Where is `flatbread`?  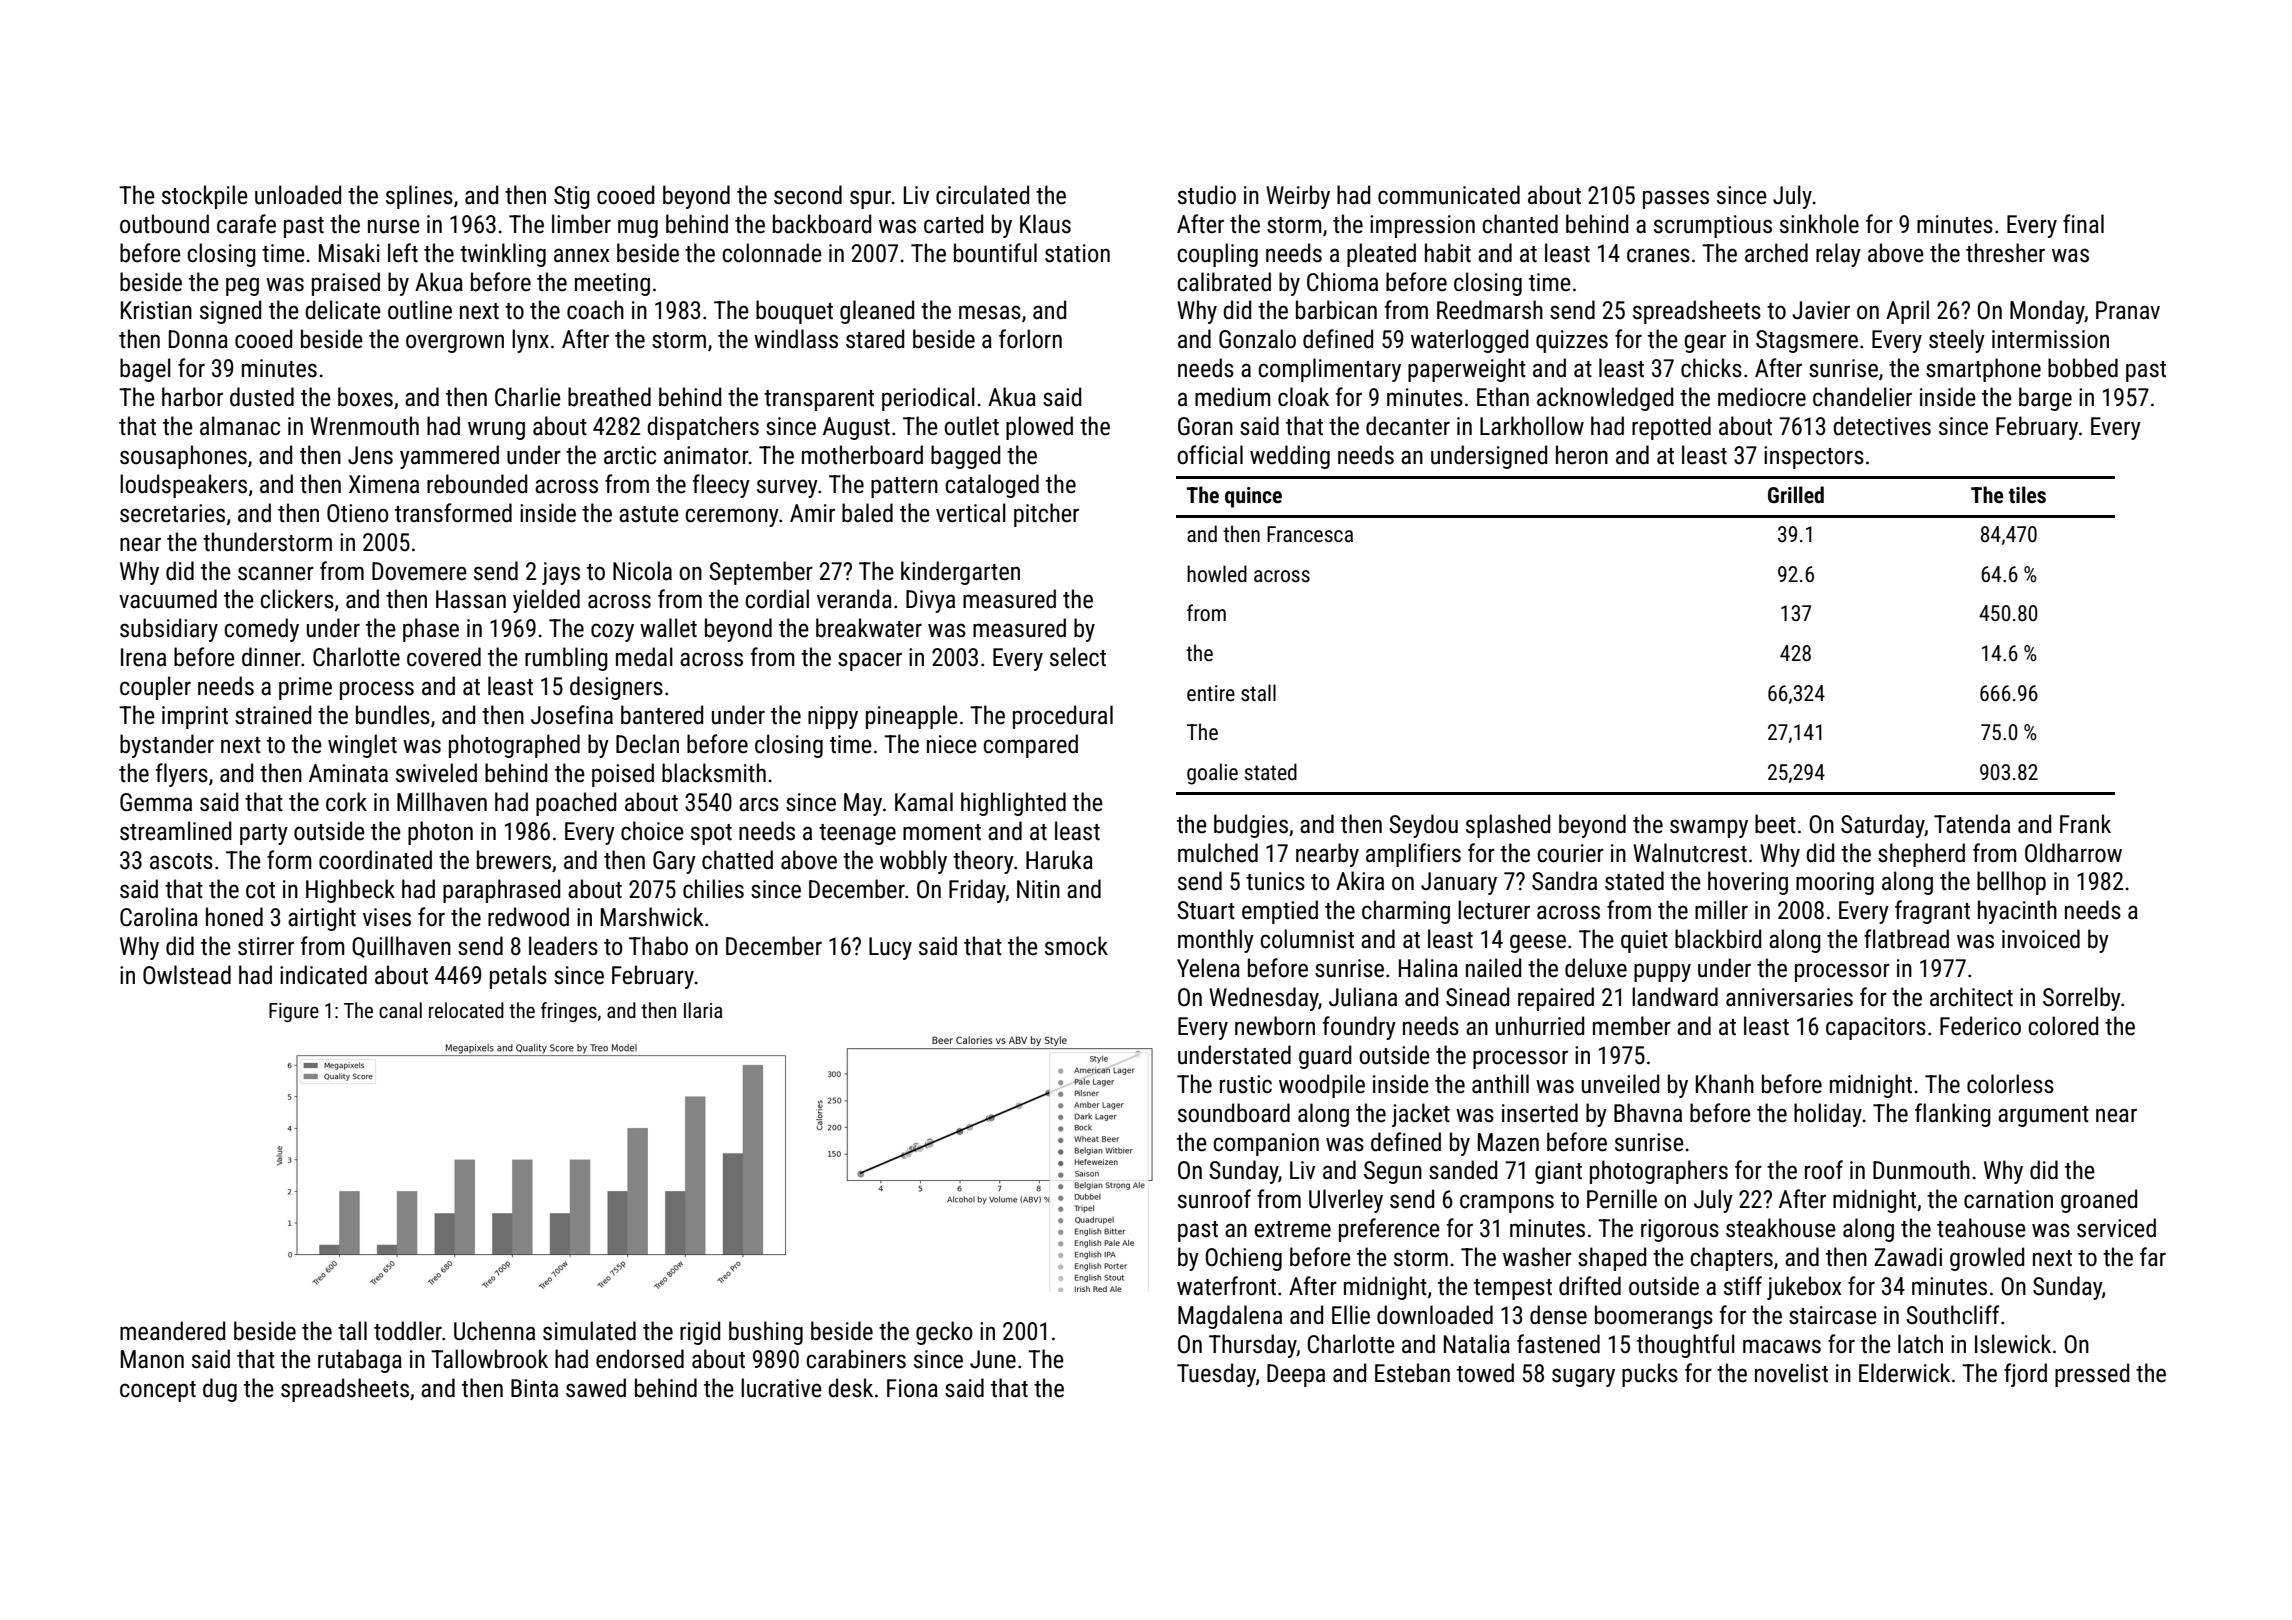
flatbread is located at coordinates (1906, 939).
